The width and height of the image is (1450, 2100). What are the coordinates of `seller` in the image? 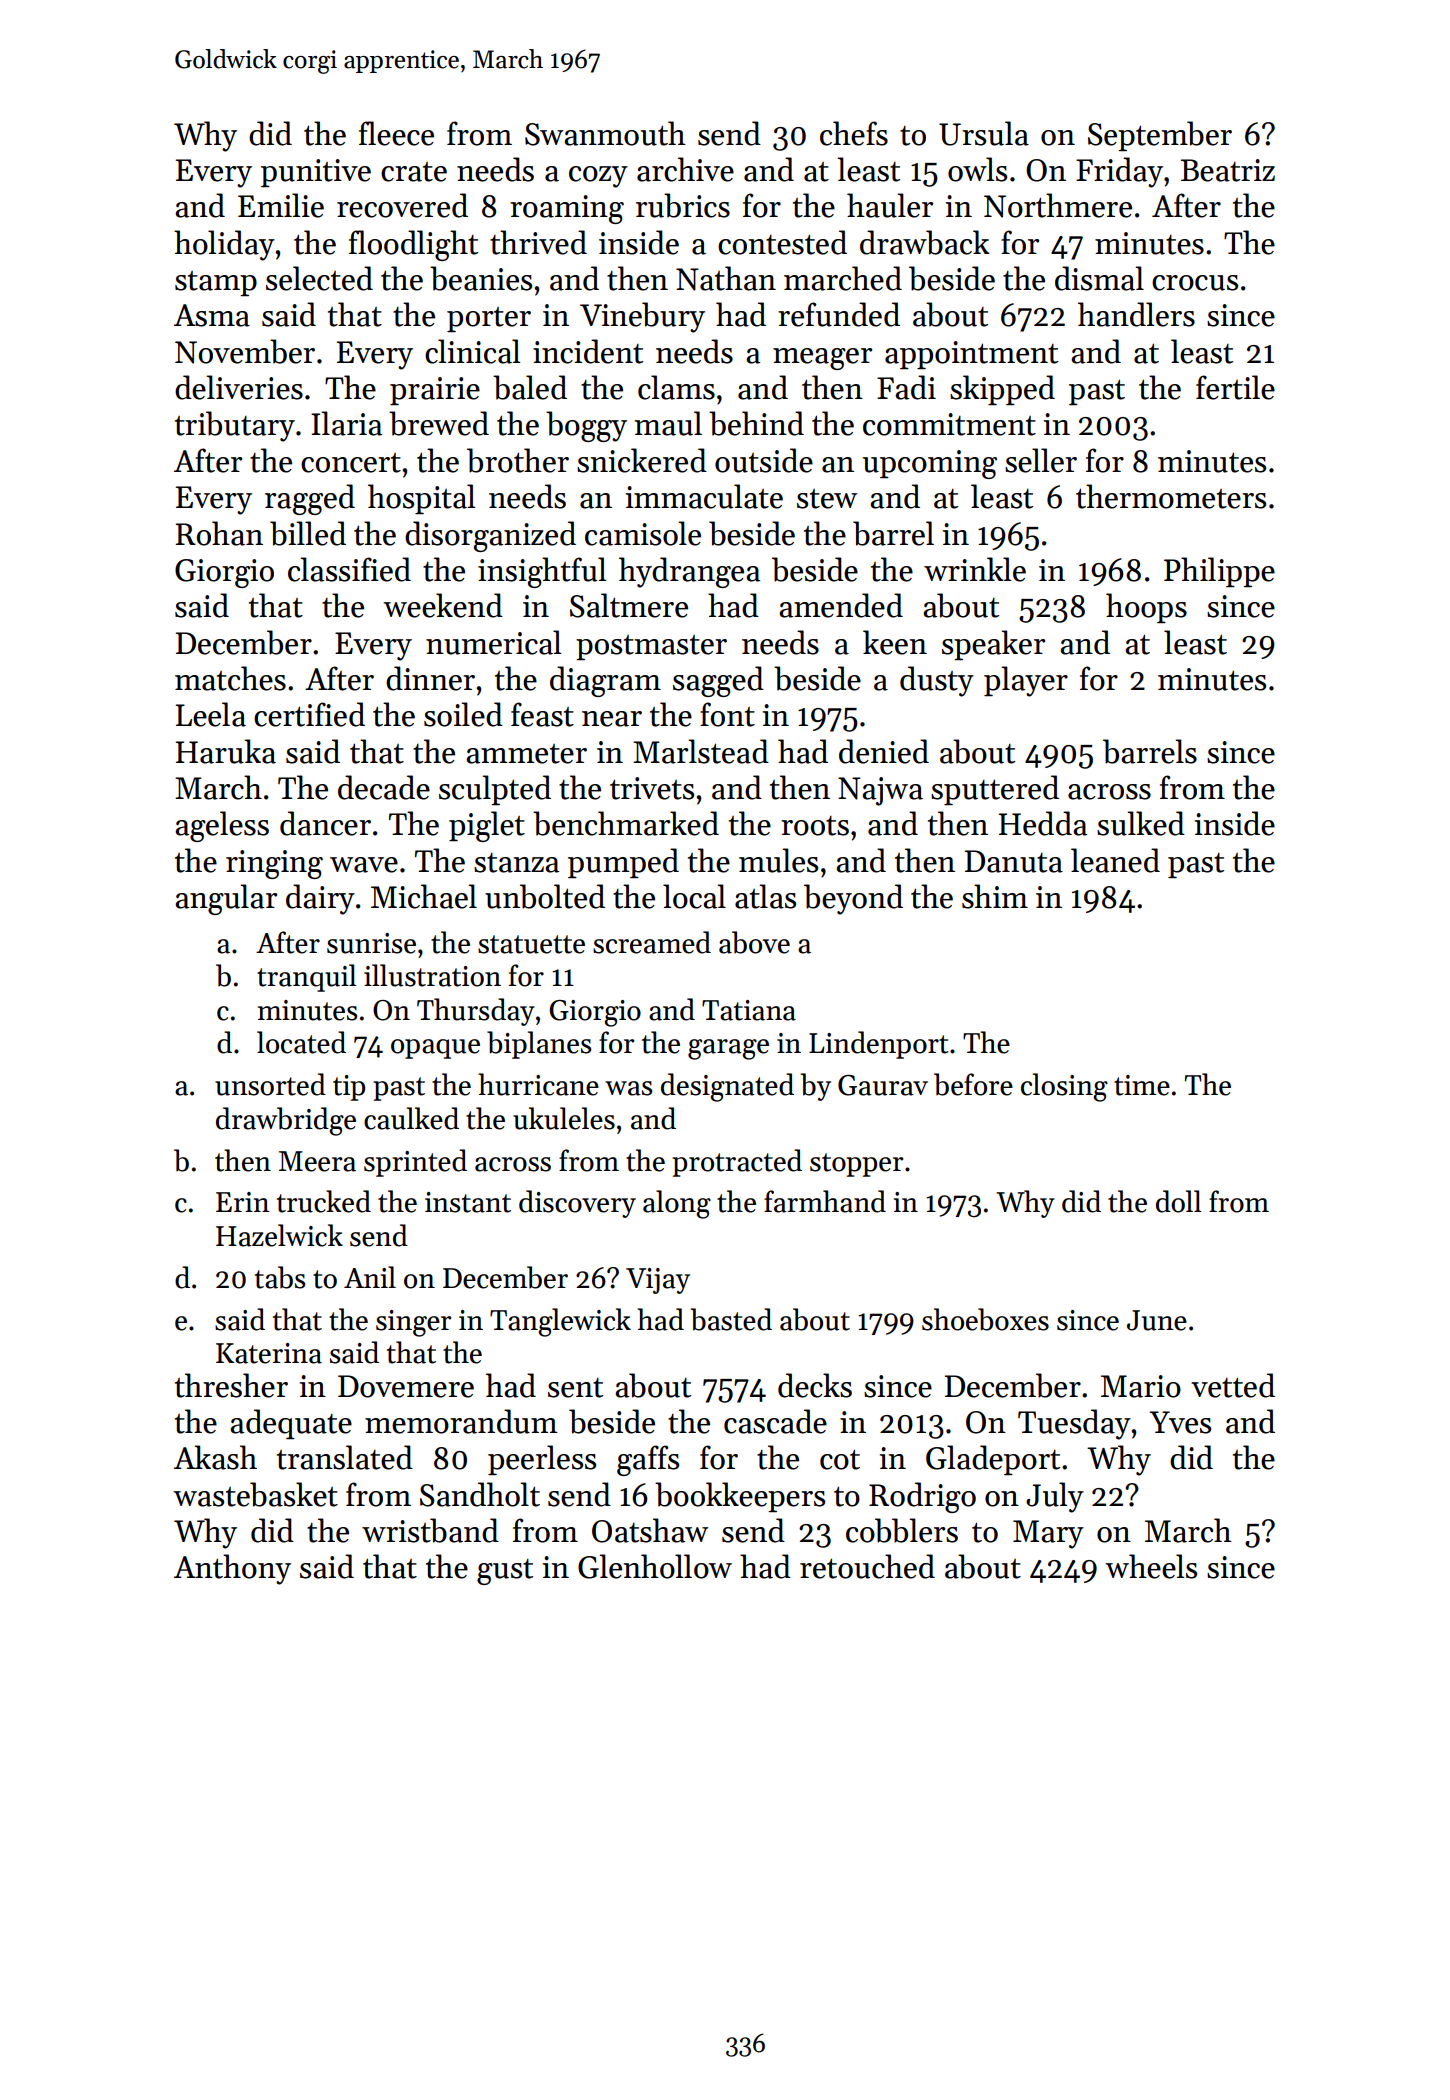 It's located at (1041, 460).
